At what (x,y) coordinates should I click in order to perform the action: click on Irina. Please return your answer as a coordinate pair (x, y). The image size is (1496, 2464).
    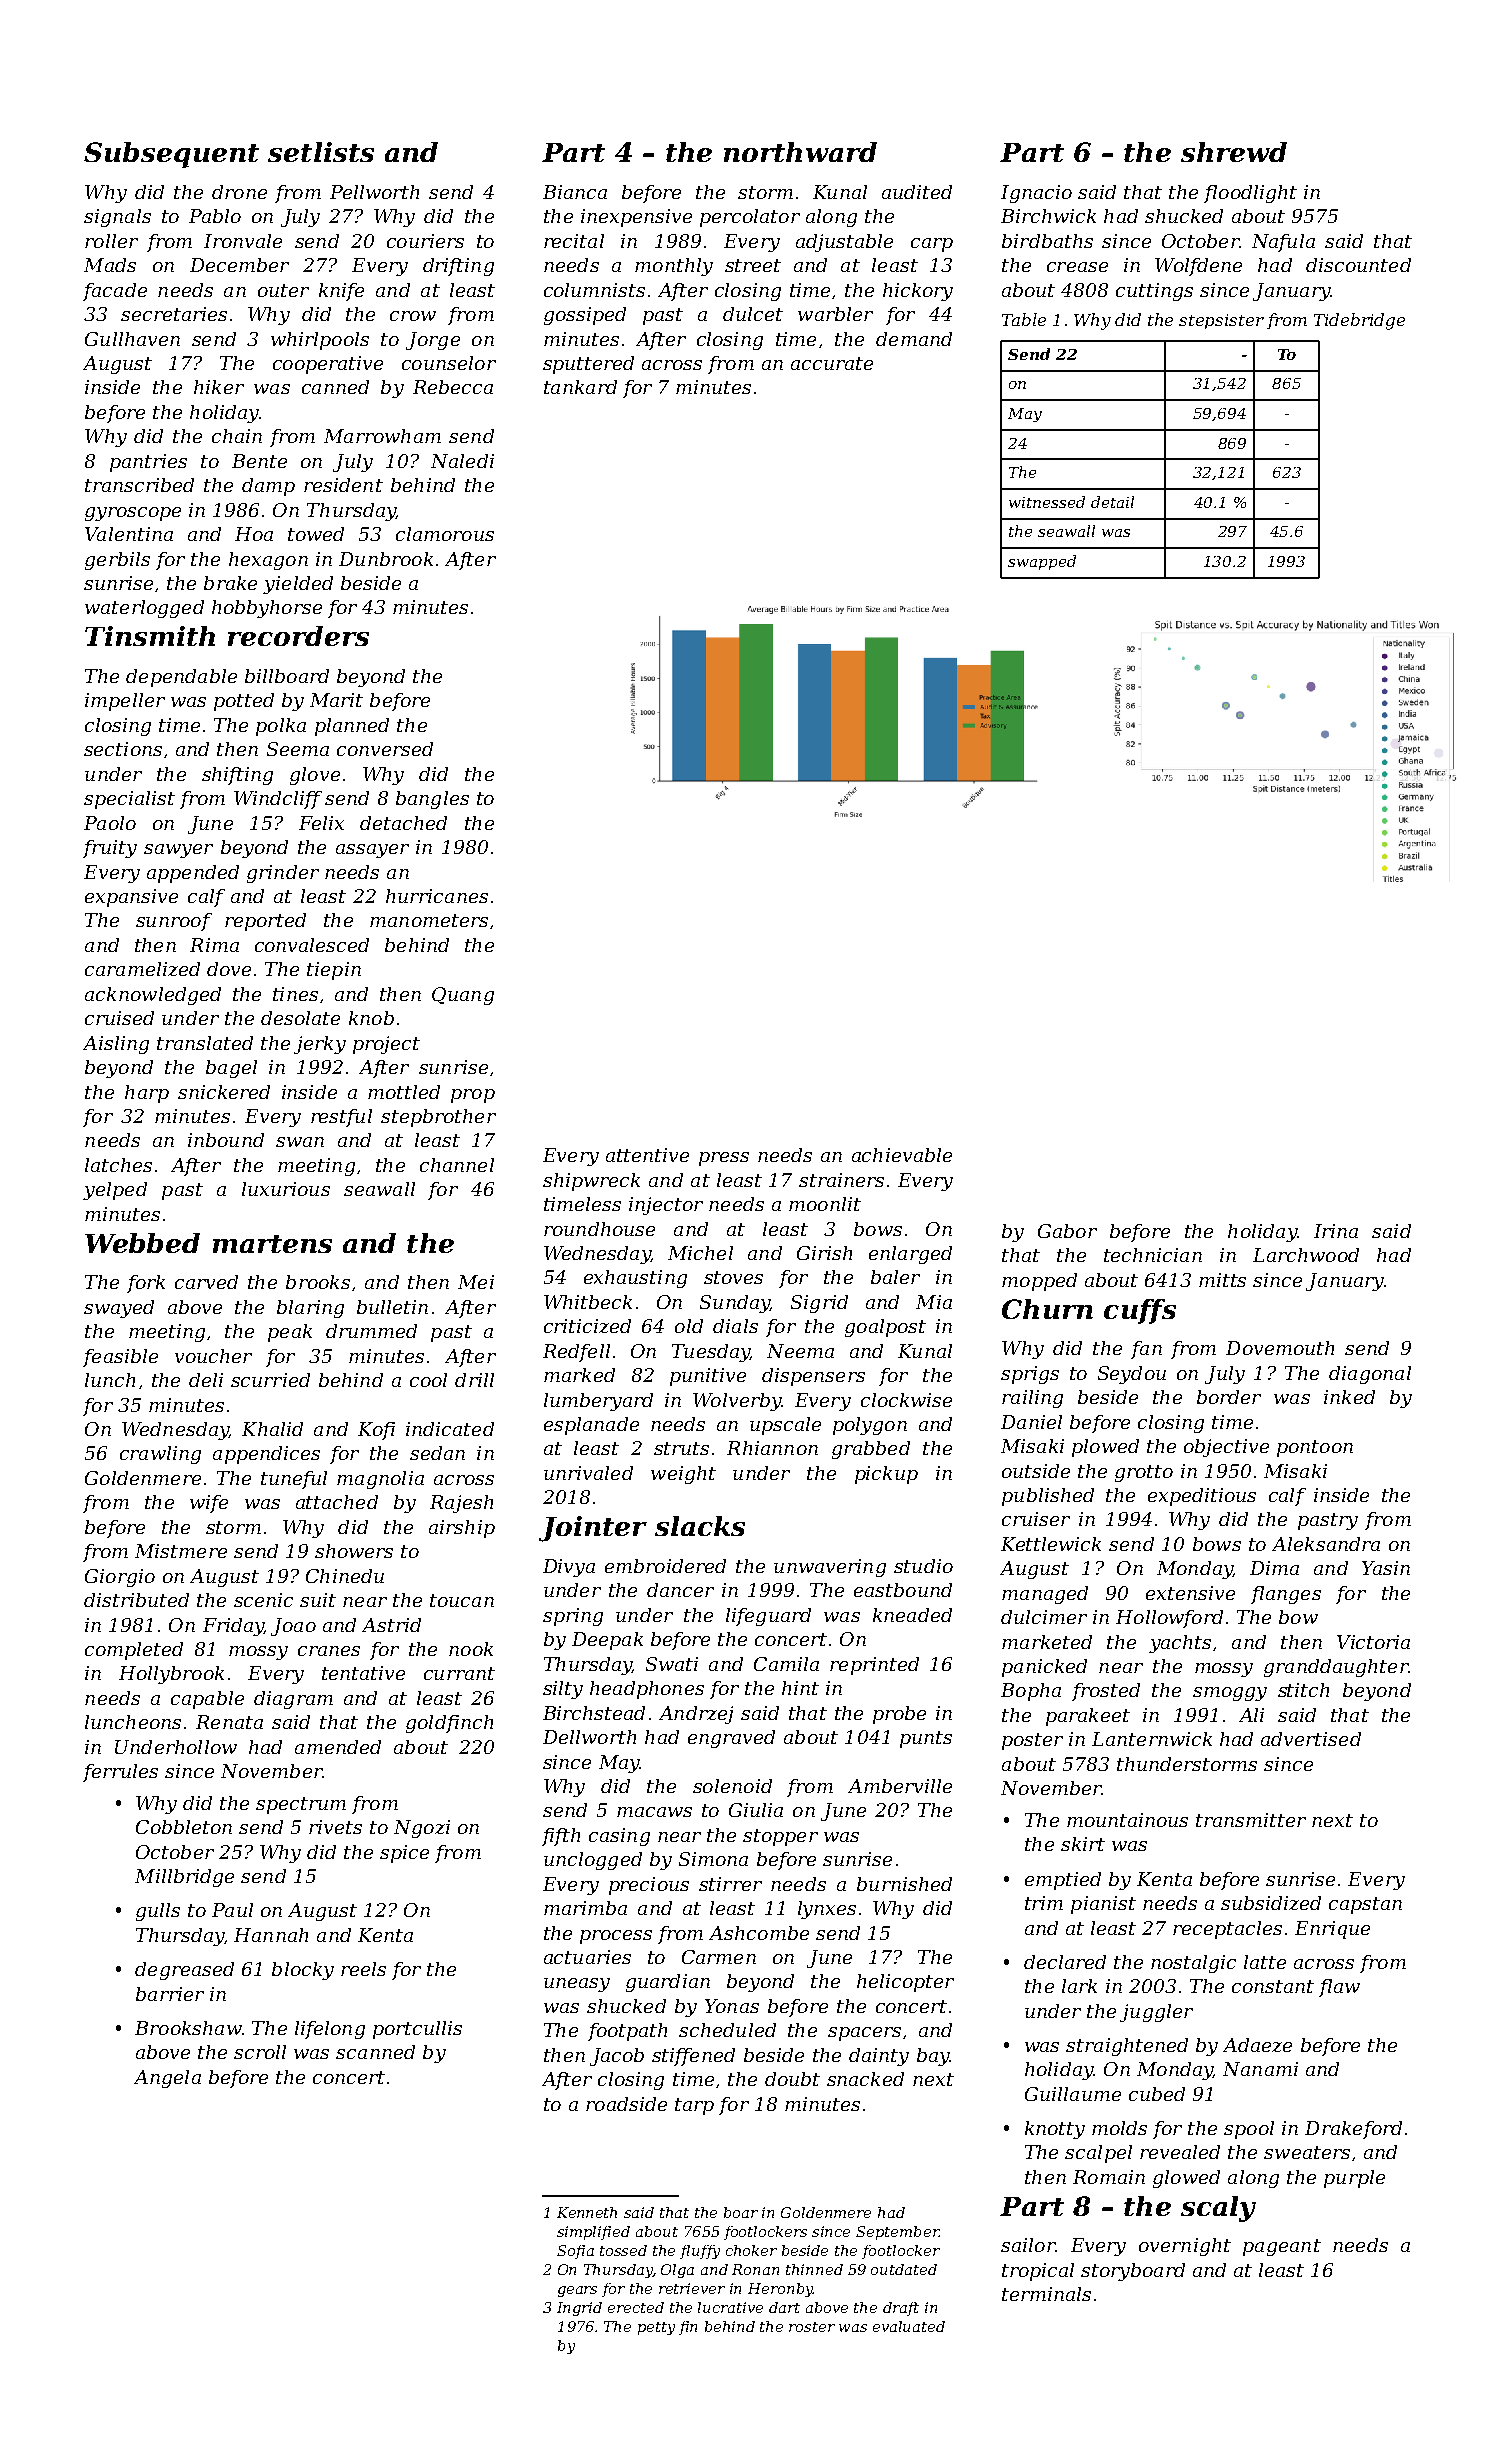
    Looking at the image, I should click on (1336, 1231).
